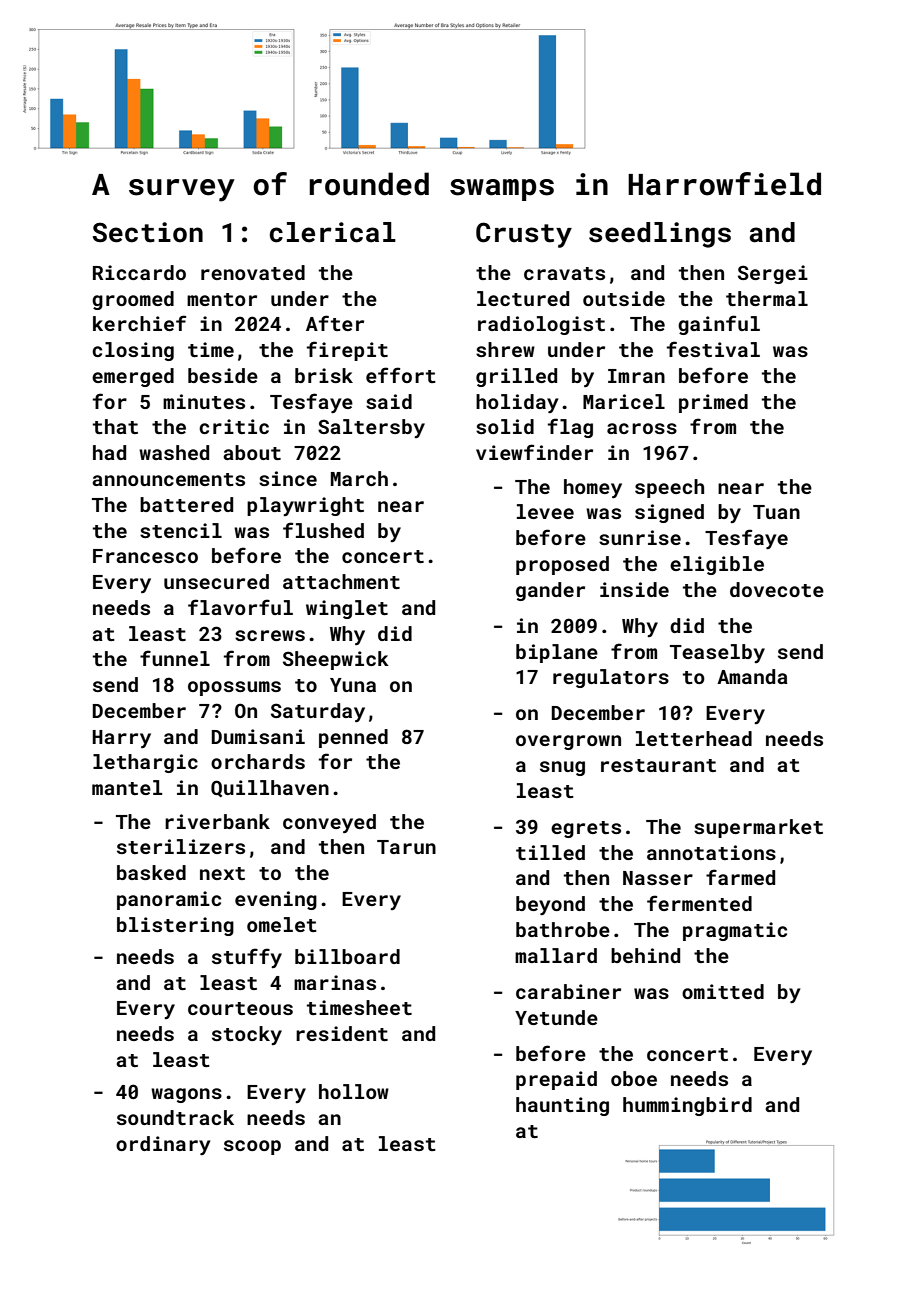  What do you see at coordinates (562, 565) in the screenshot?
I see `proposed` at bounding box center [562, 565].
